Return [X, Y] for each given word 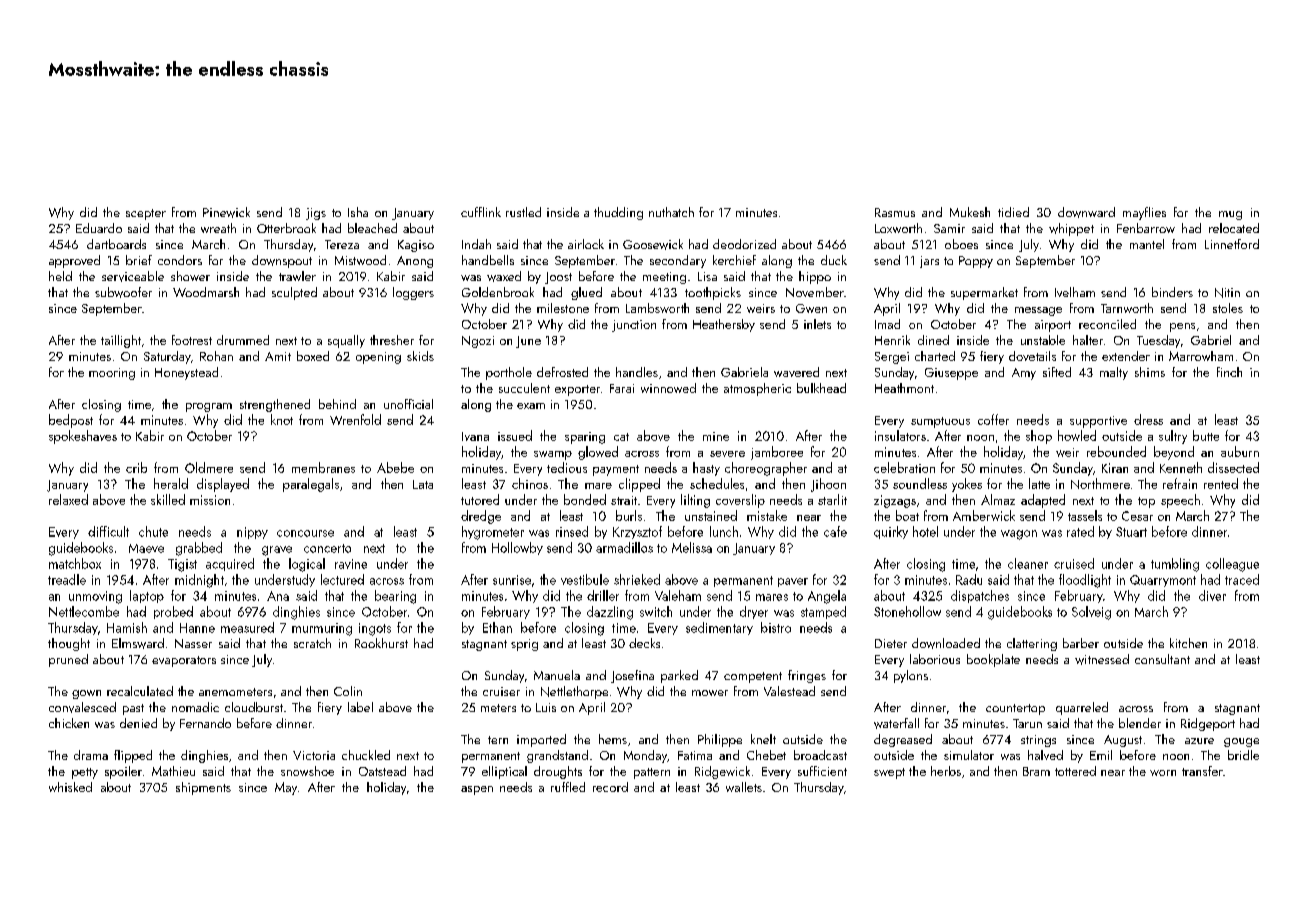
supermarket [984, 293]
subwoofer [123, 292]
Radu [969, 579]
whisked [70, 787]
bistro [776, 627]
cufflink [481, 212]
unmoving [95, 597]
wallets [744, 787]
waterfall [896, 723]
